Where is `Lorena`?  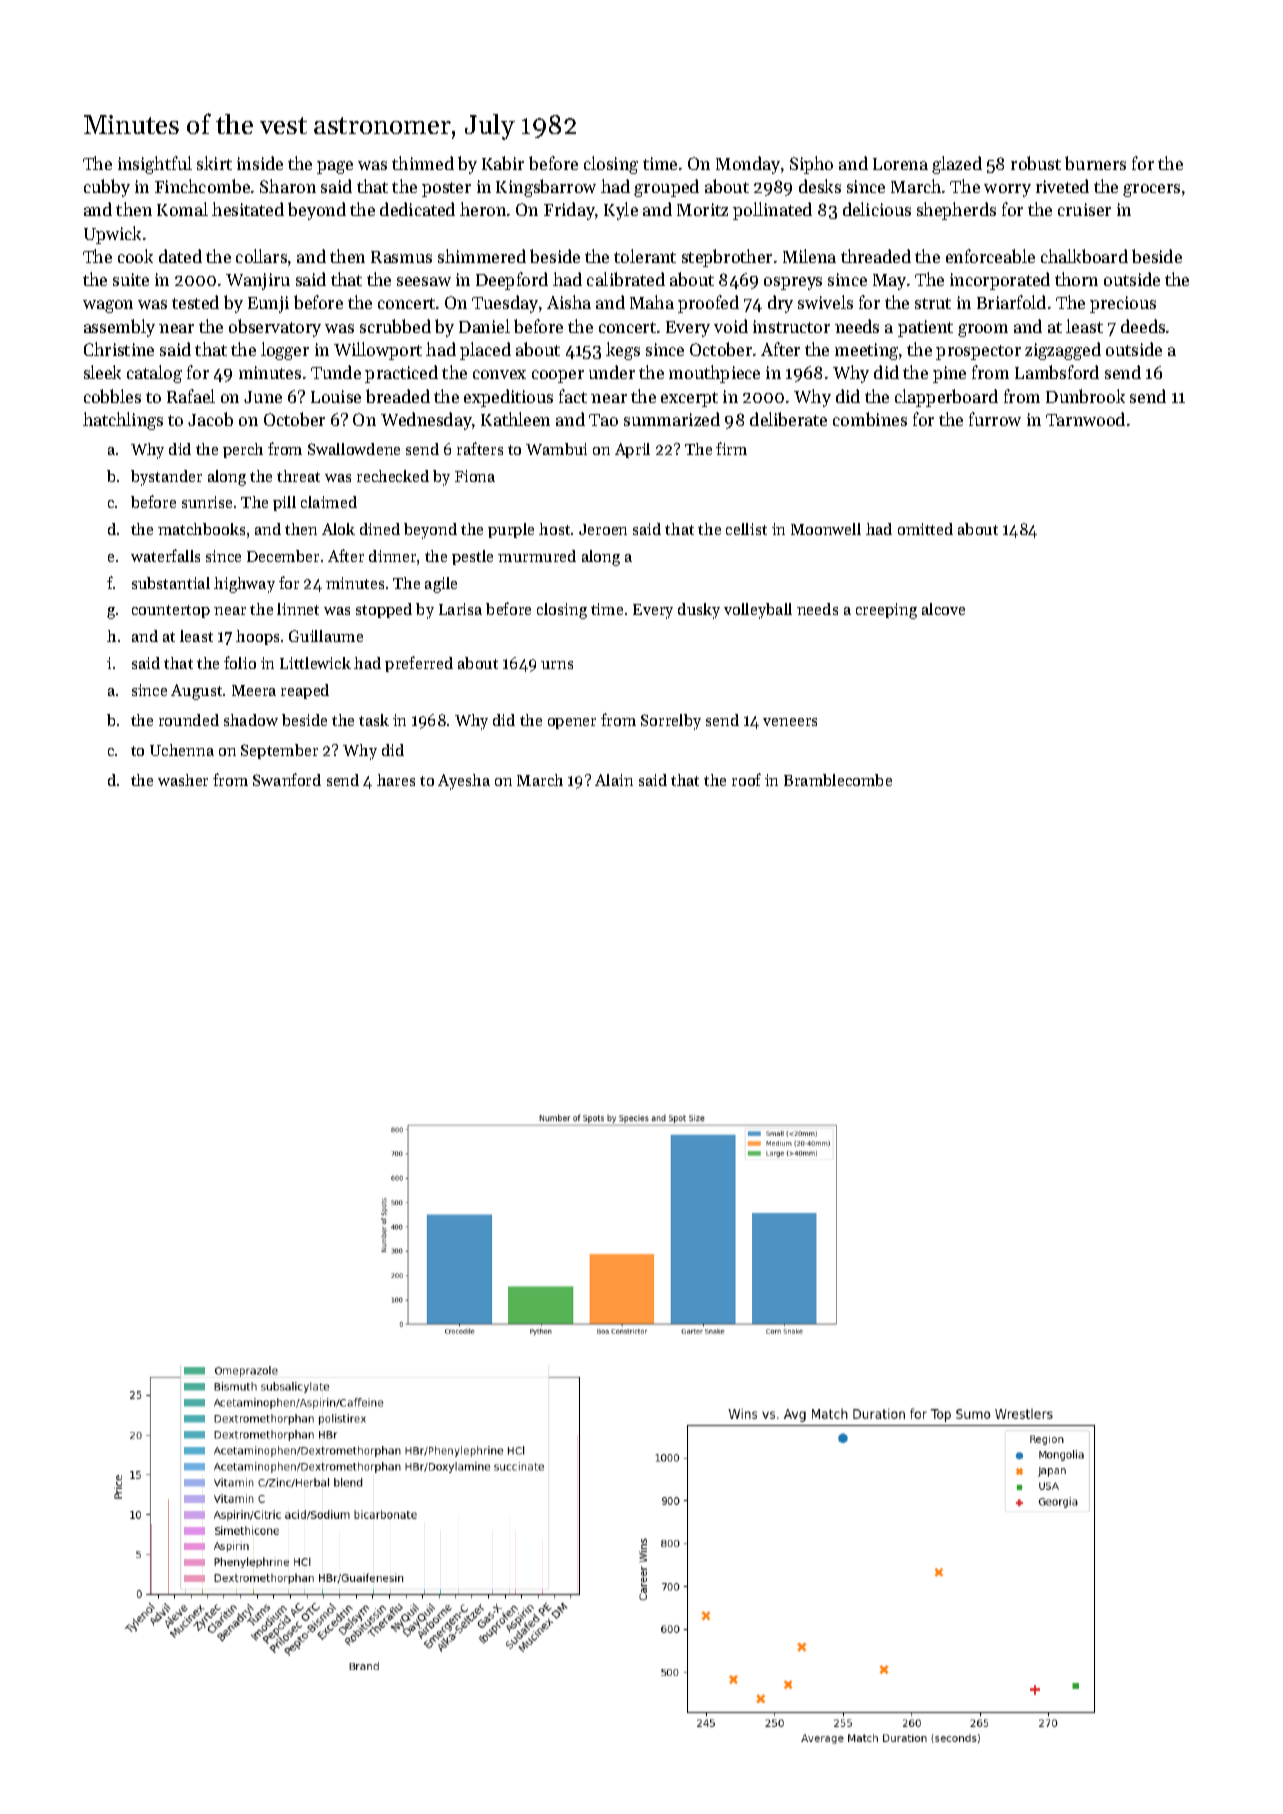 Lorena is located at coordinates (900, 164).
